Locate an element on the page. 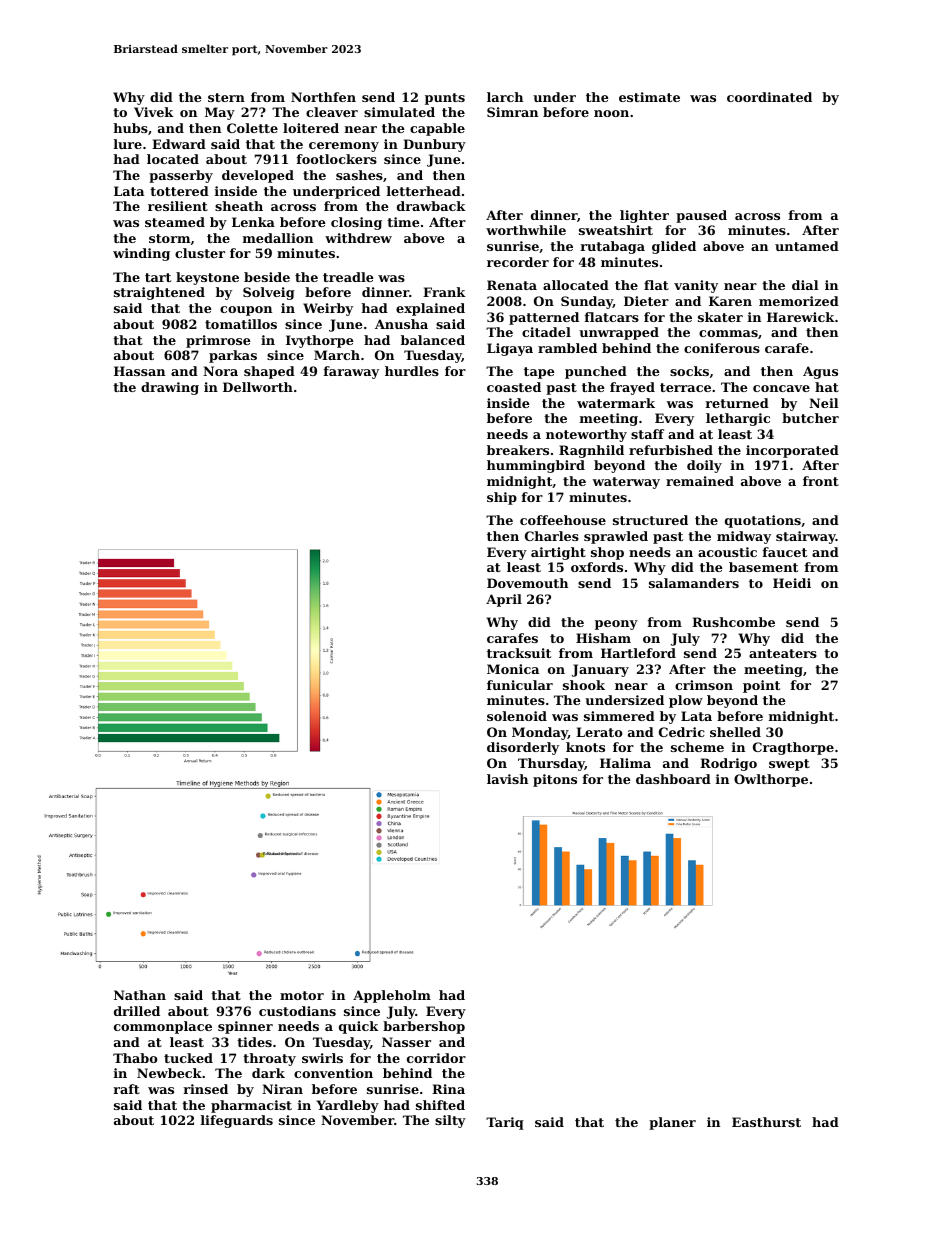 The width and height of the document is (952, 1233). concave is located at coordinates (781, 388).
